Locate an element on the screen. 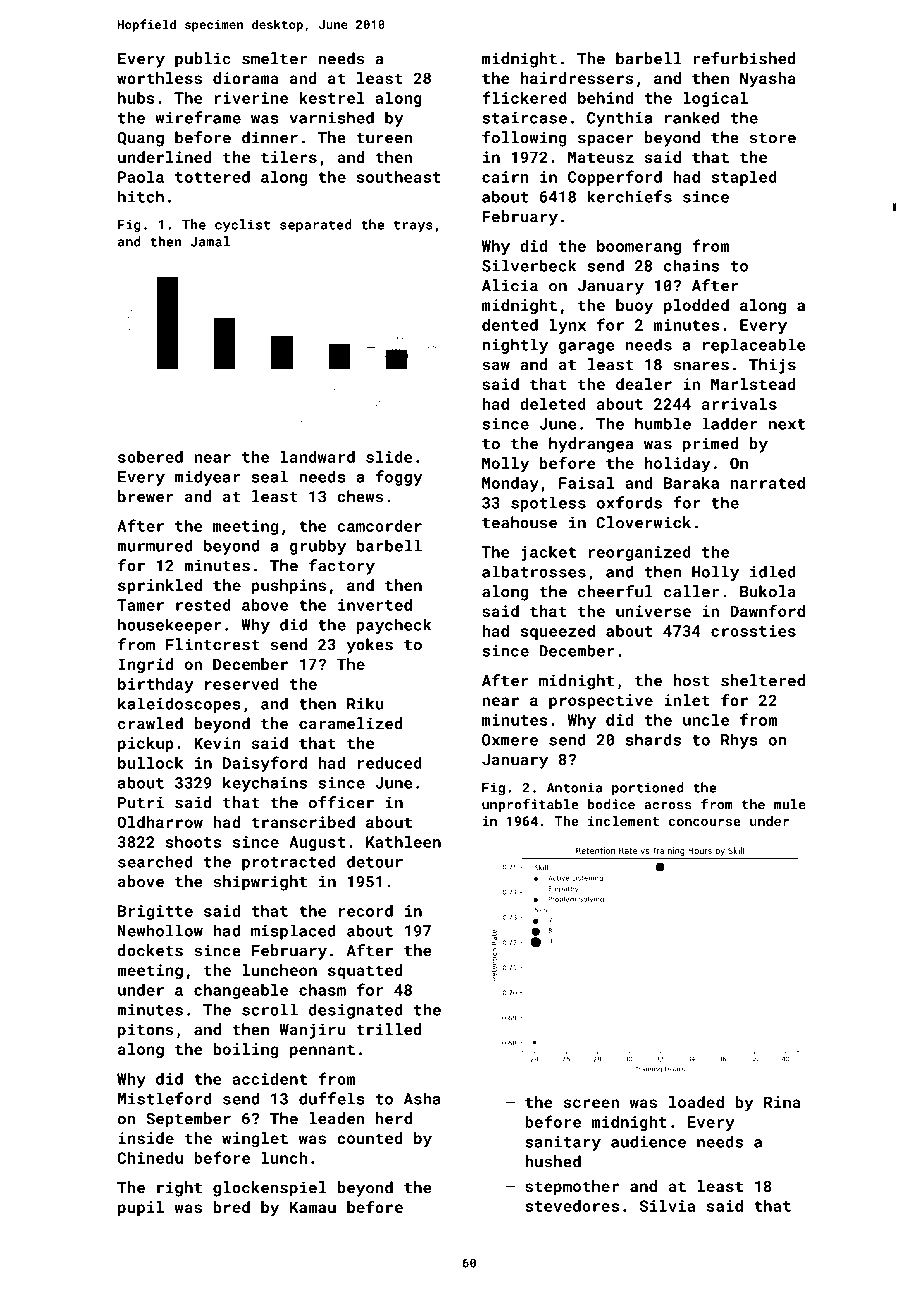  universe is located at coordinates (653, 611).
